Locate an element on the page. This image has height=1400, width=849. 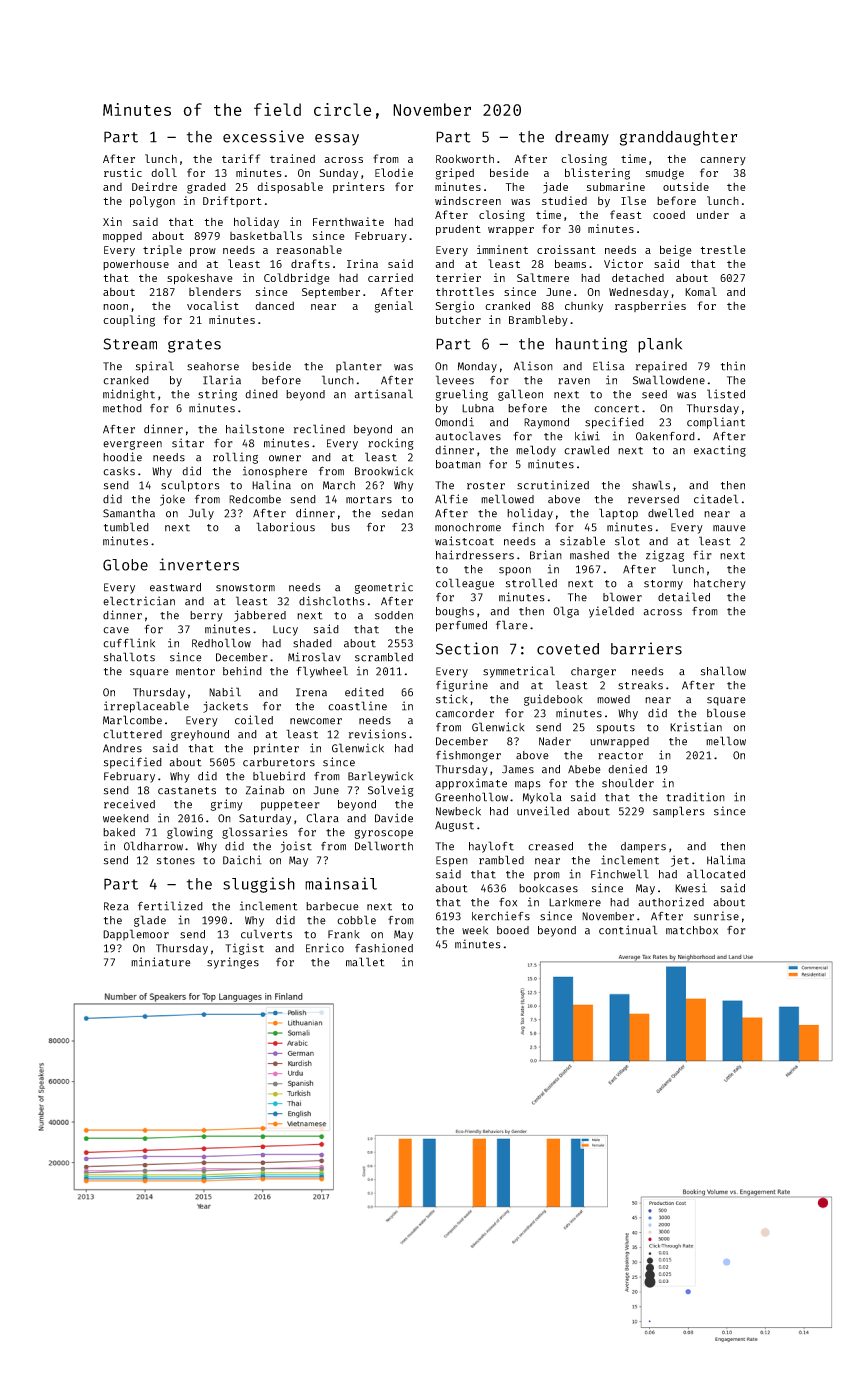
polygon is located at coordinates (152, 202).
